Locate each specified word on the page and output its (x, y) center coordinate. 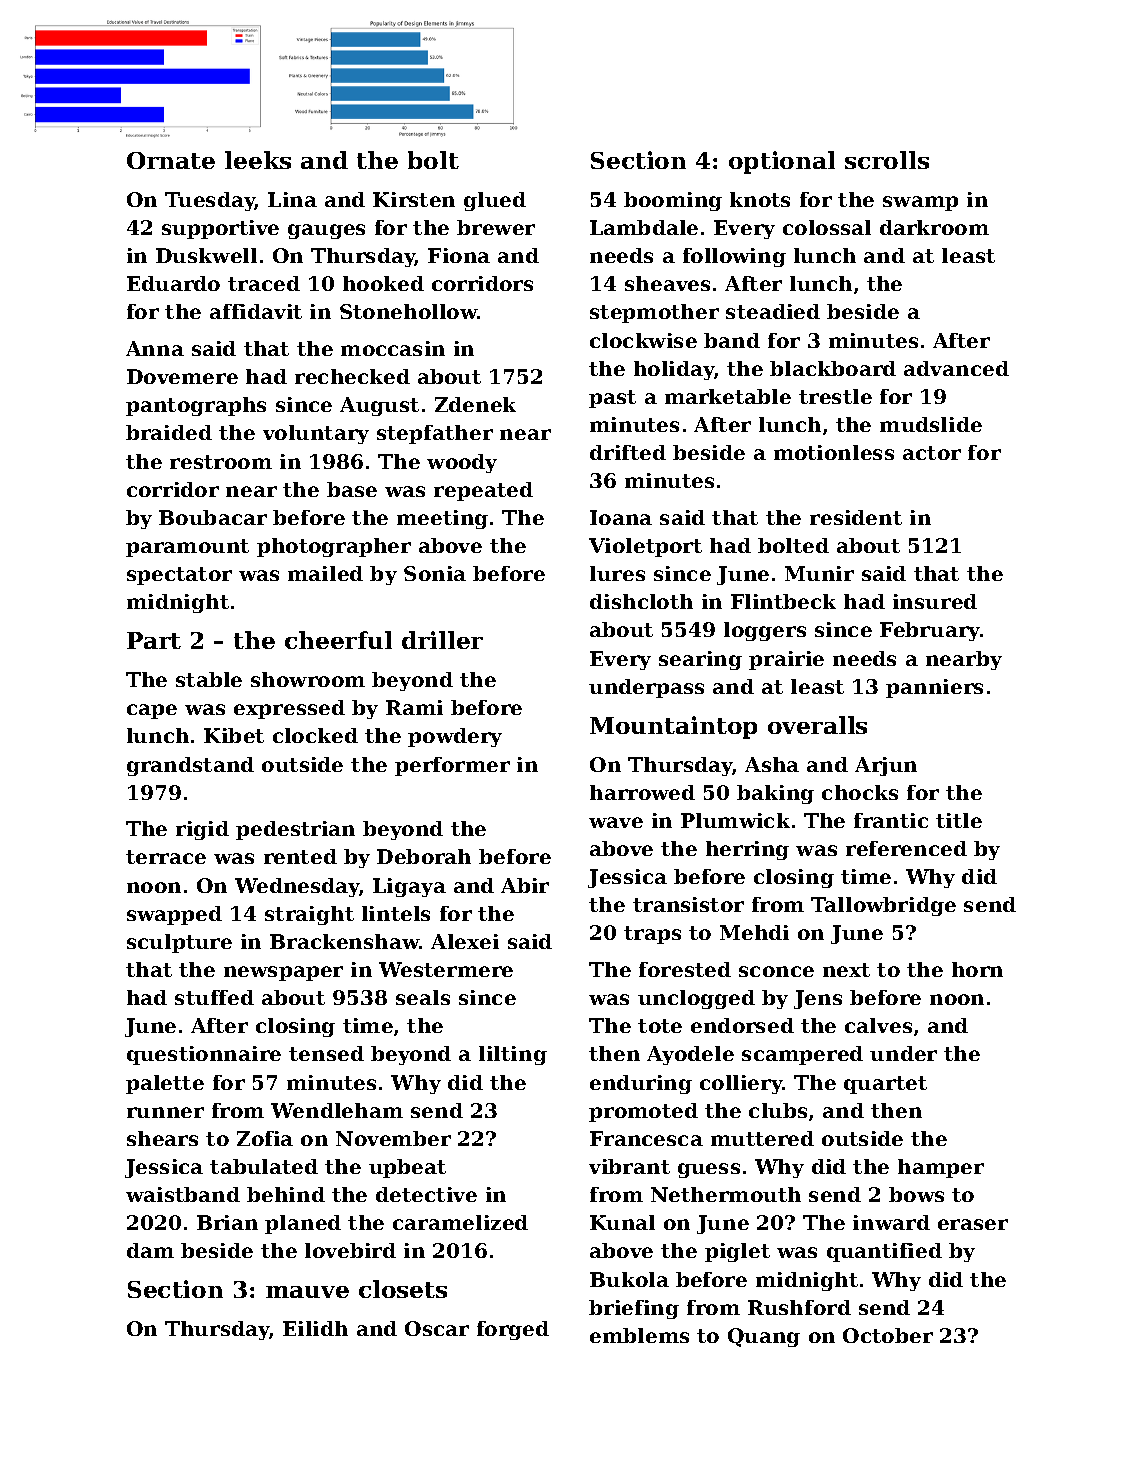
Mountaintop (673, 727)
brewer (496, 227)
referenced (906, 848)
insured (935, 601)
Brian (227, 1222)
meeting (442, 519)
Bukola (629, 1279)
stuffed (214, 997)
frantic (891, 820)
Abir (525, 885)
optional (782, 162)
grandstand (190, 766)
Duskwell (206, 255)
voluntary (316, 434)
